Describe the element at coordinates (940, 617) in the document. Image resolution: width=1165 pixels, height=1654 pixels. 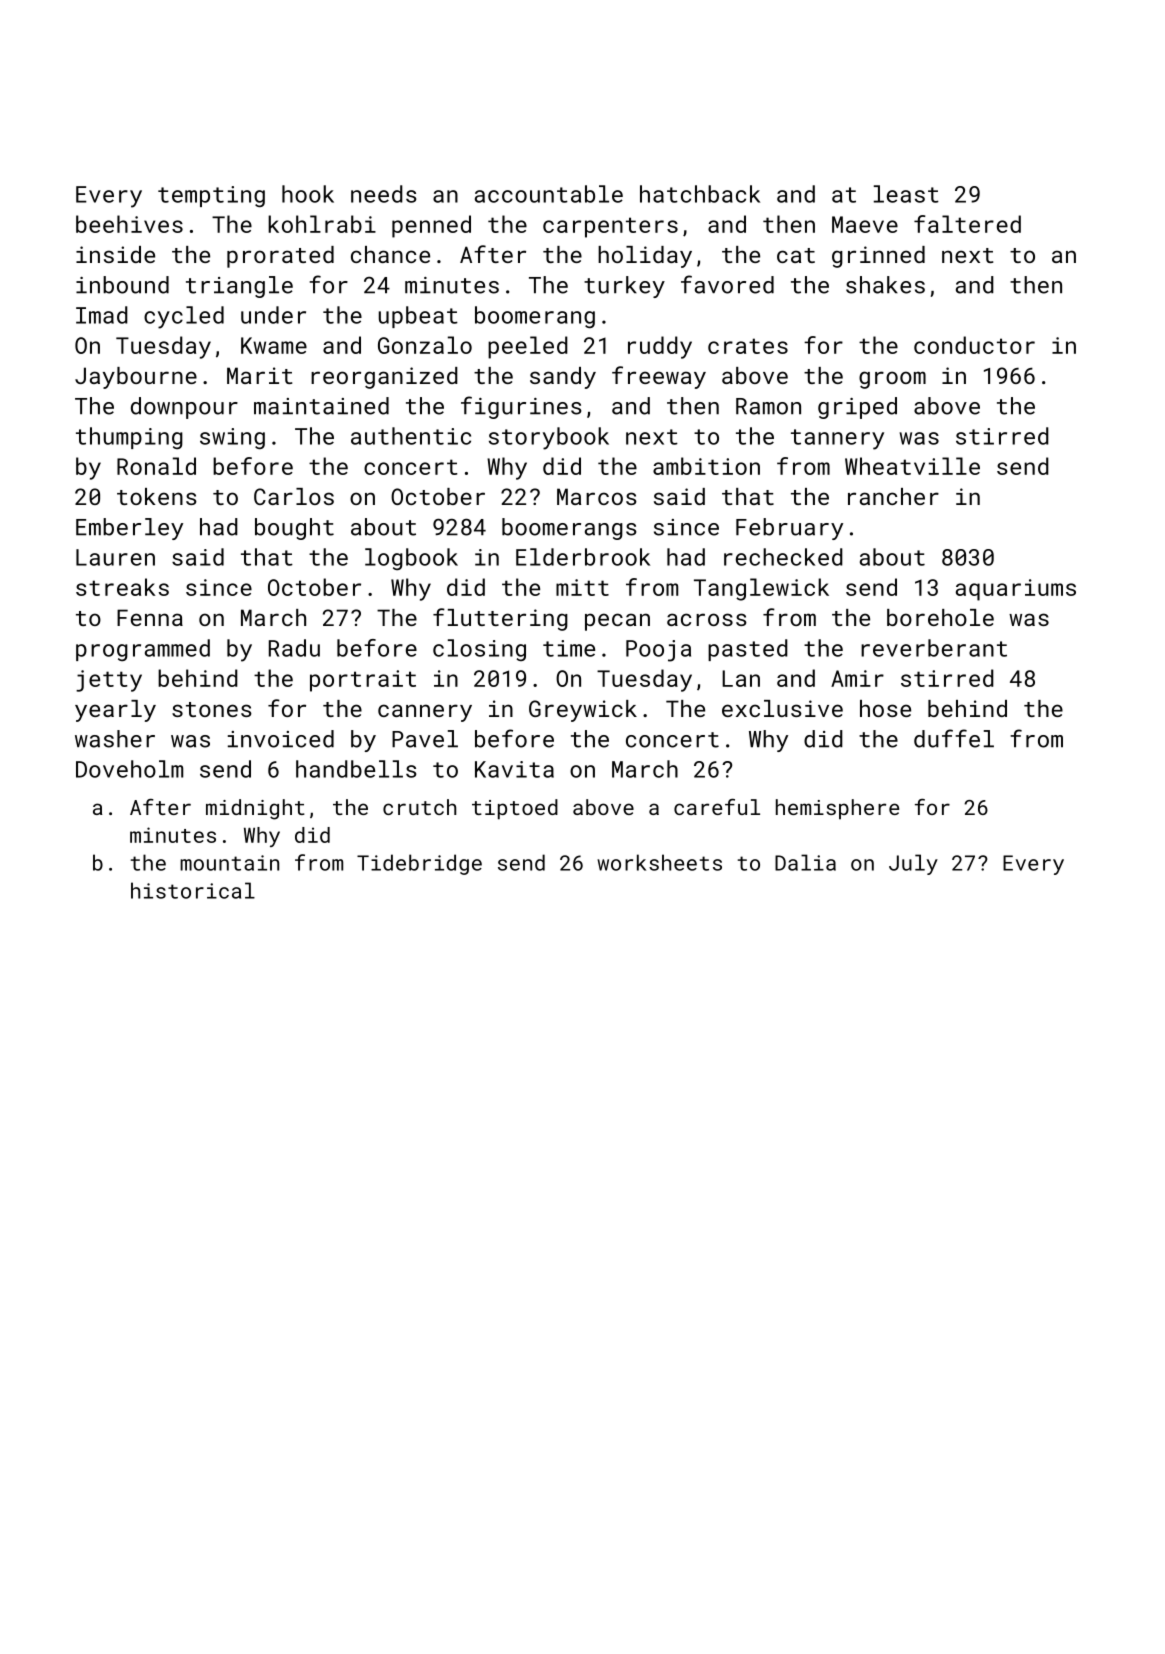
I see `borehole` at that location.
